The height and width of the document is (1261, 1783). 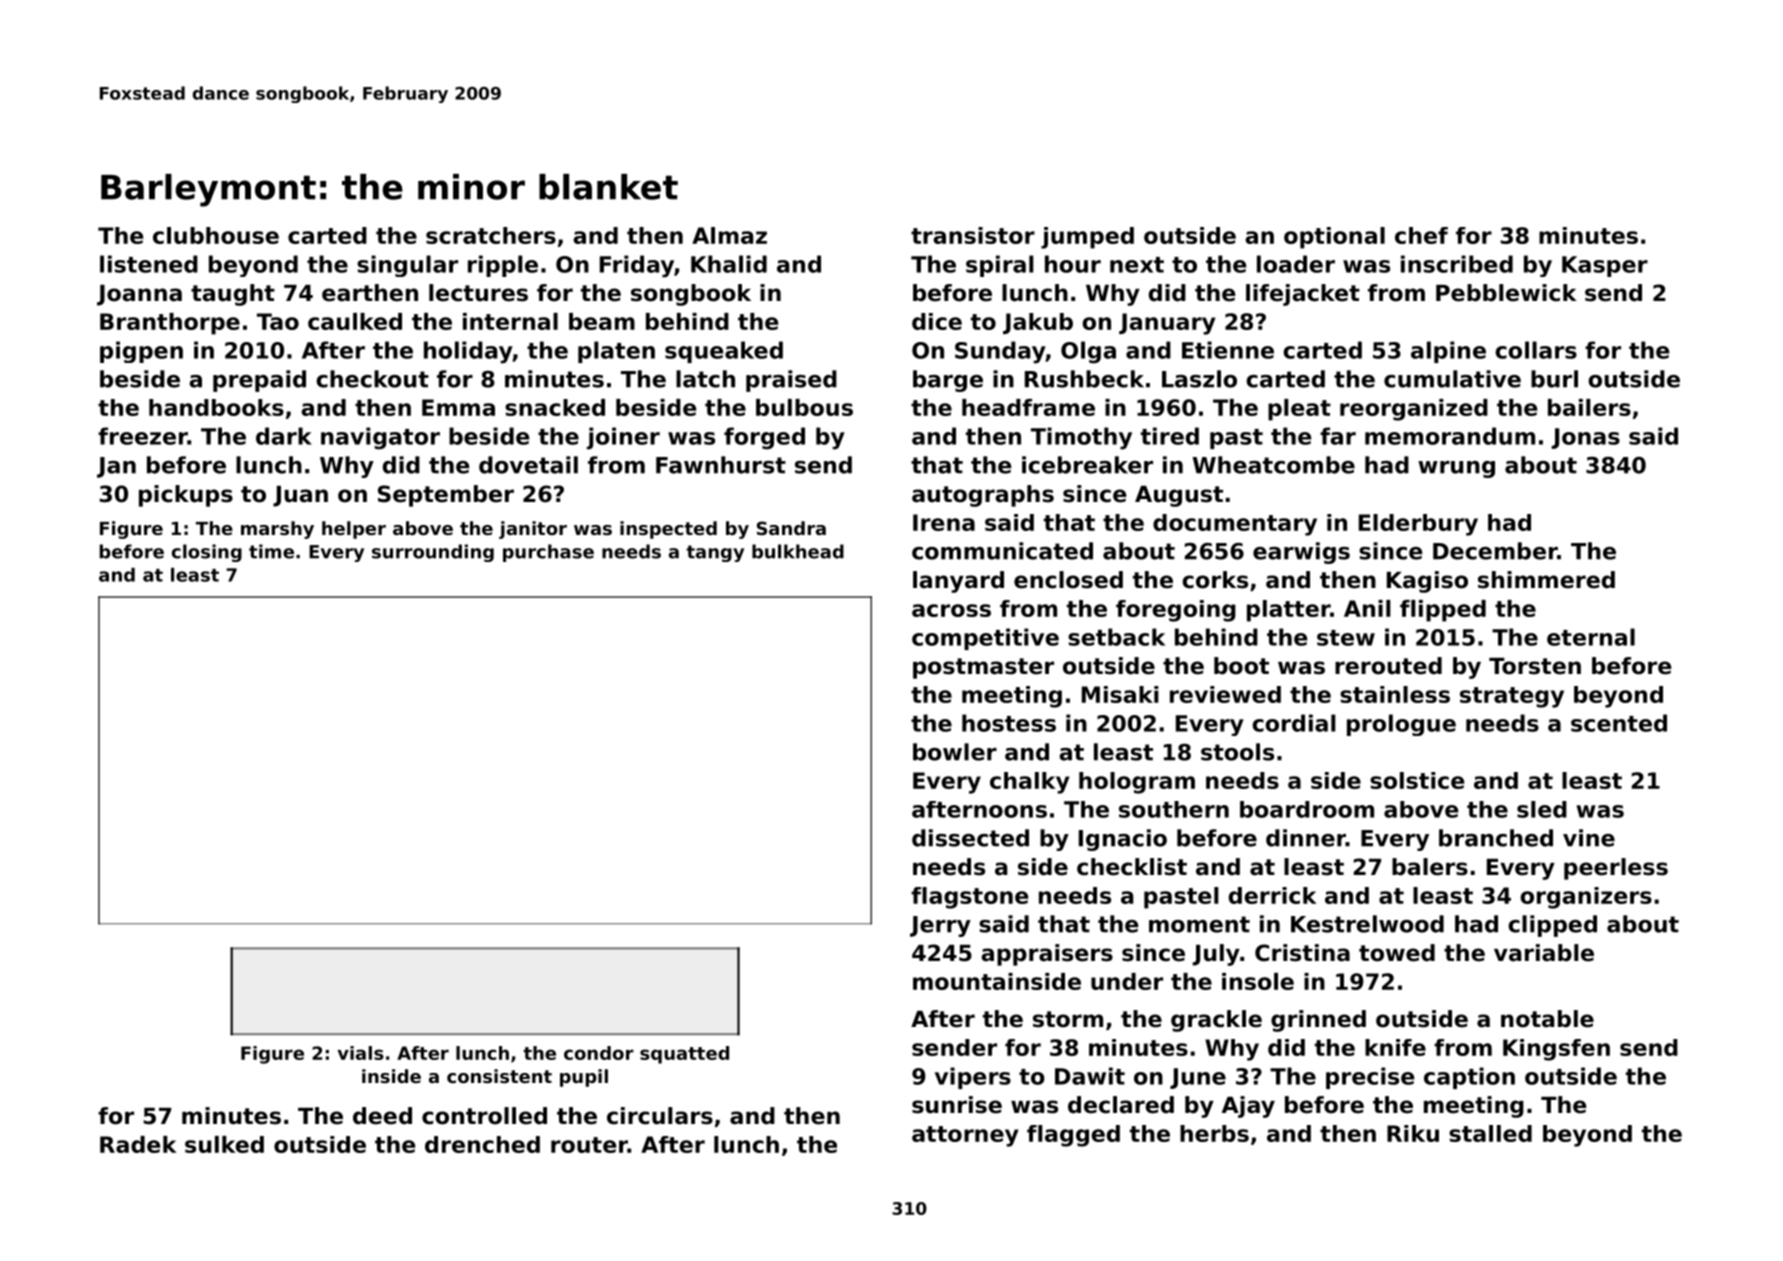 I want to click on flagstone, so click(x=969, y=898).
